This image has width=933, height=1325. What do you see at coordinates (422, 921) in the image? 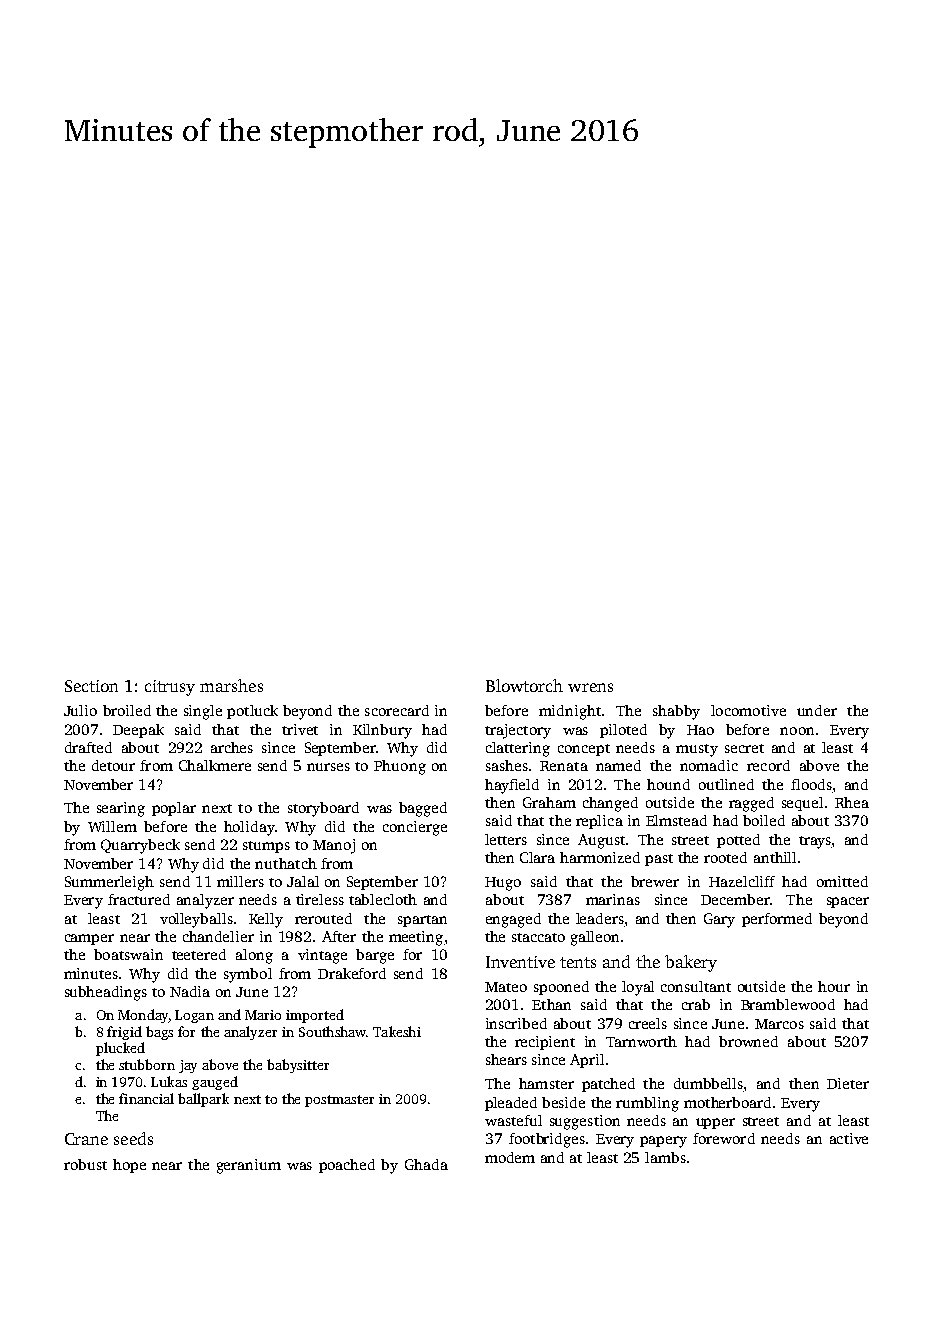
I see `spartan` at bounding box center [422, 921].
